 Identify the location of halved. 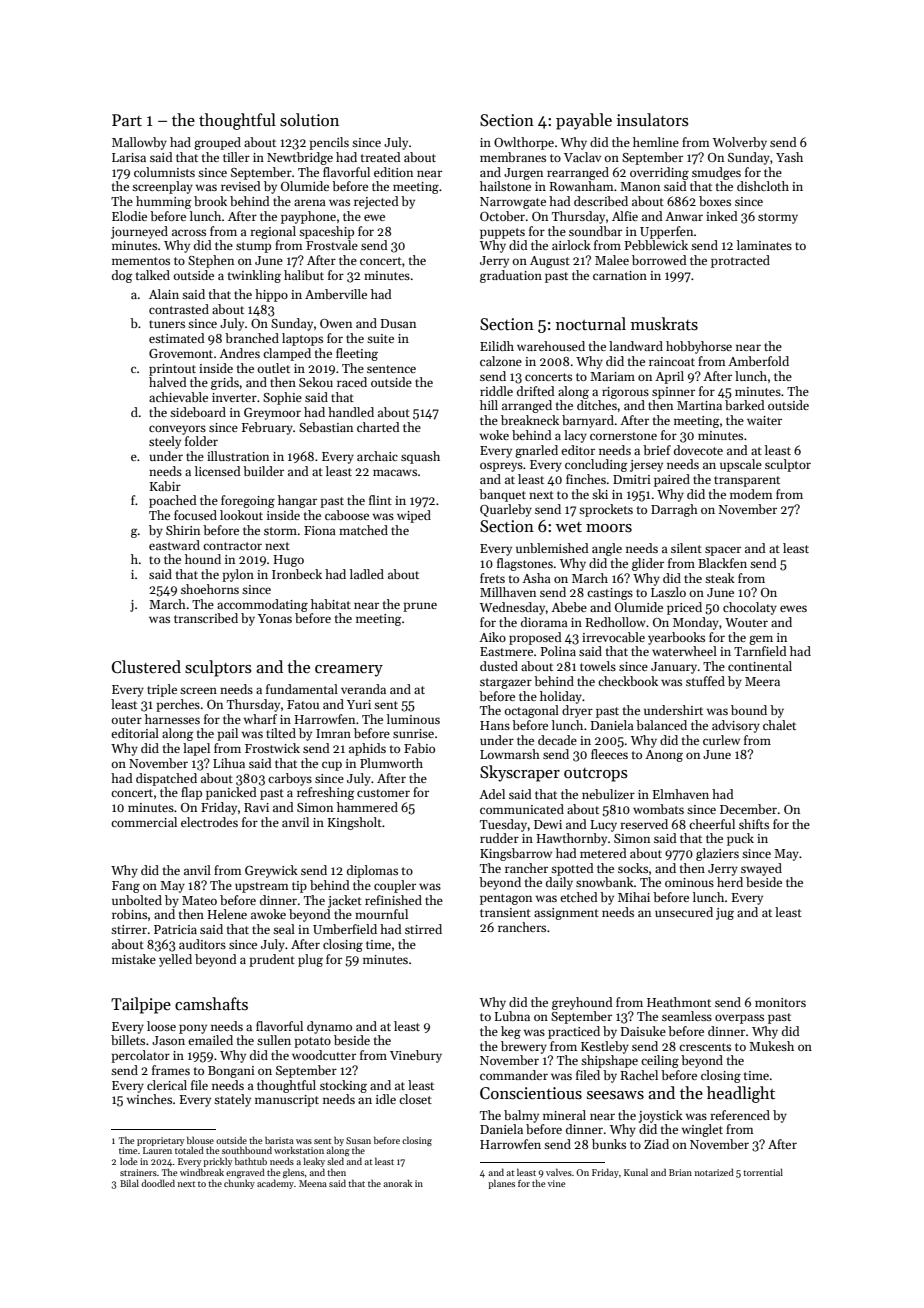
(168, 382).
